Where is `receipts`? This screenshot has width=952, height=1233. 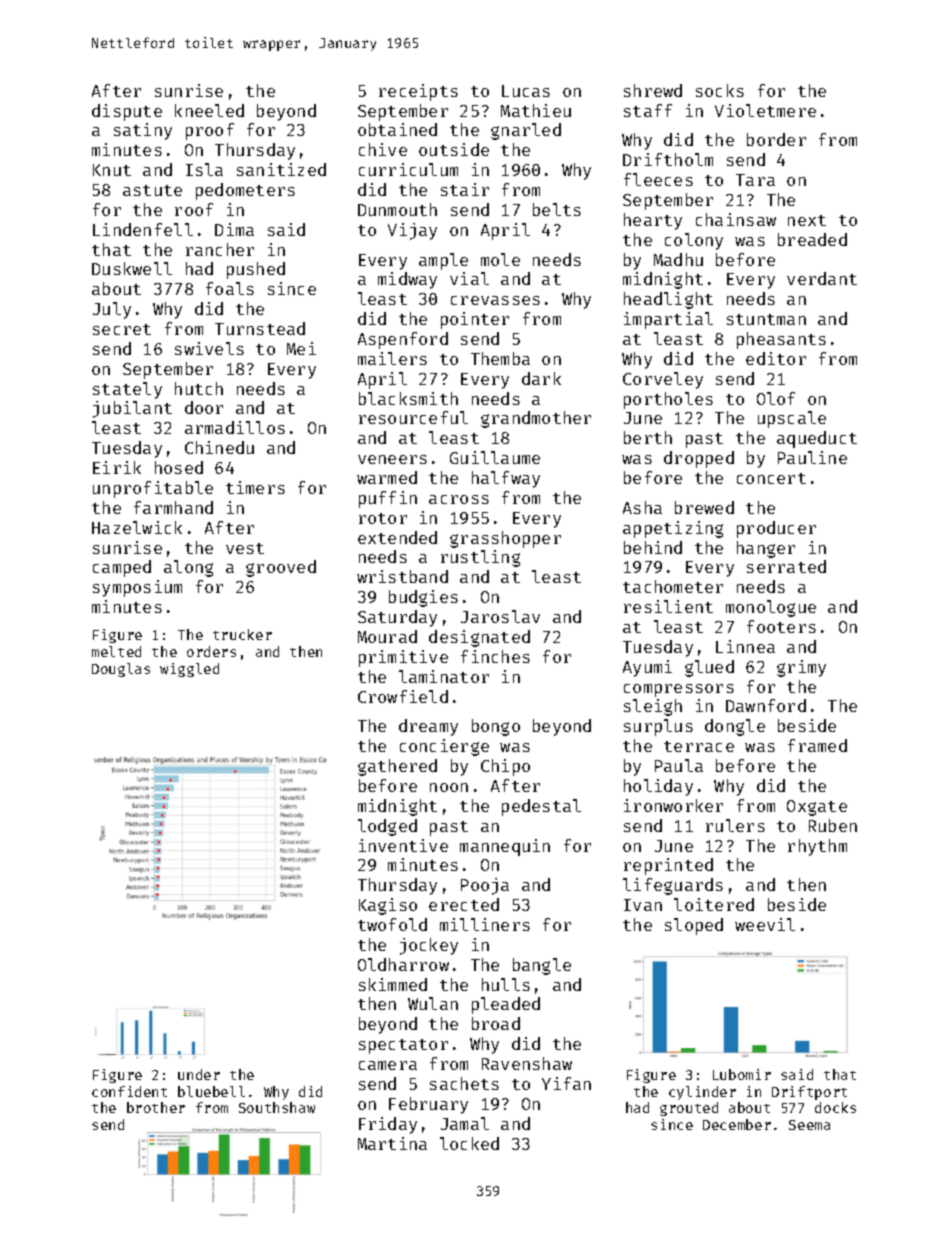
receipts is located at coordinates (418, 92).
